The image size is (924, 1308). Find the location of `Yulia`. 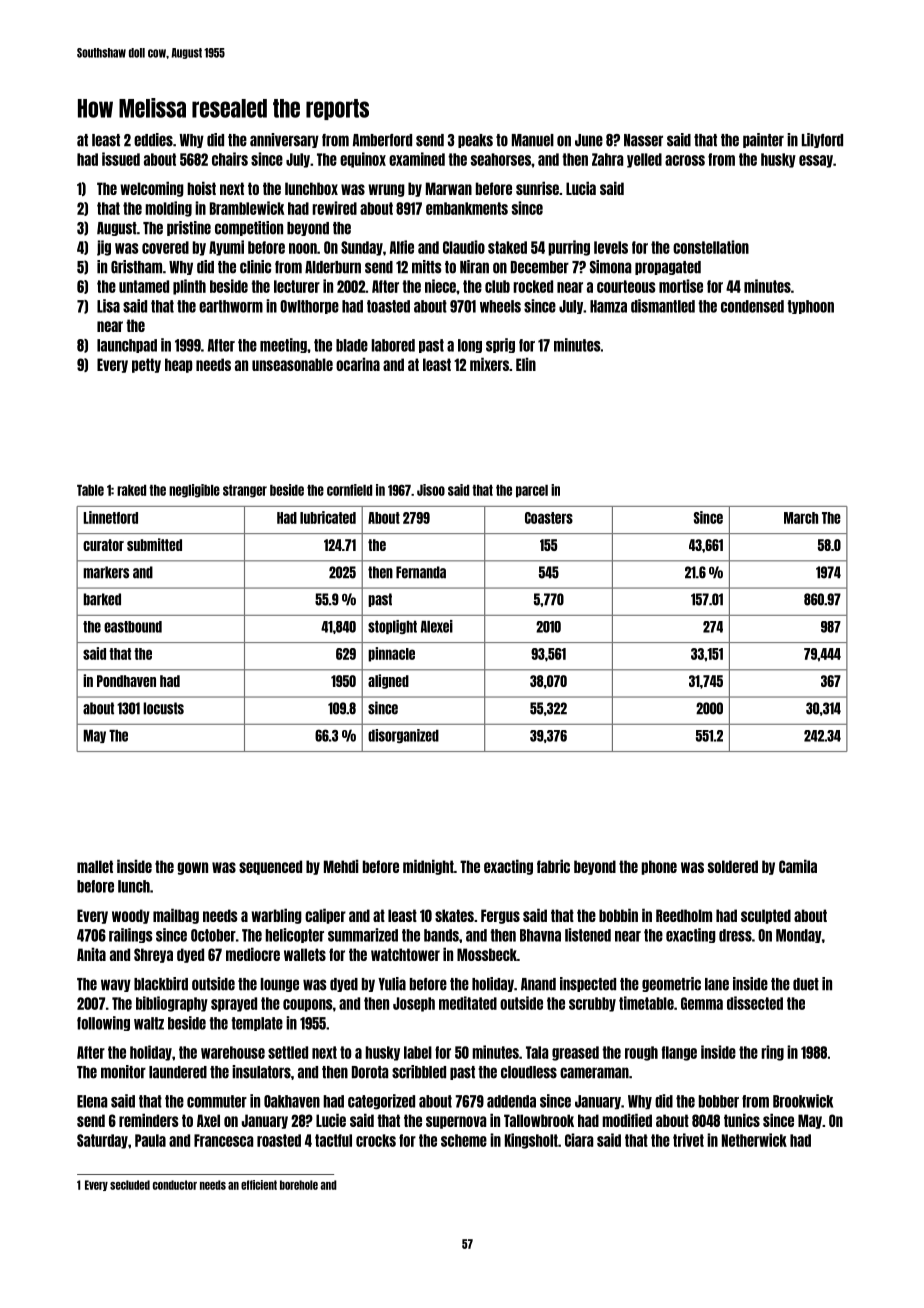

Yulia is located at coordinates (392, 984).
